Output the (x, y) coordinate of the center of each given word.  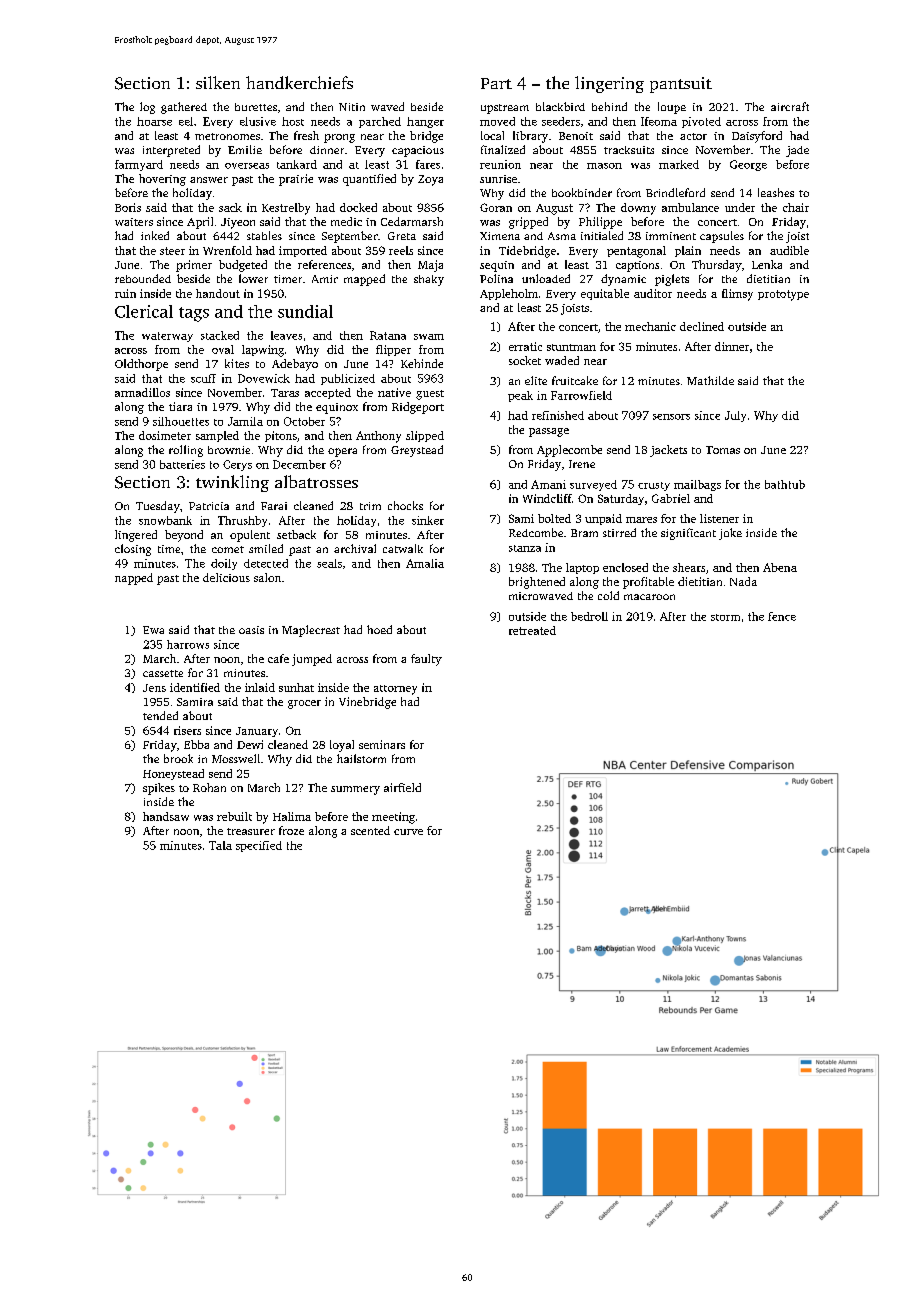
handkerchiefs (299, 82)
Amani (548, 484)
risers (187, 730)
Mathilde (710, 380)
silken (218, 82)
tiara (180, 406)
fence (782, 616)
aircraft (790, 106)
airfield (402, 787)
